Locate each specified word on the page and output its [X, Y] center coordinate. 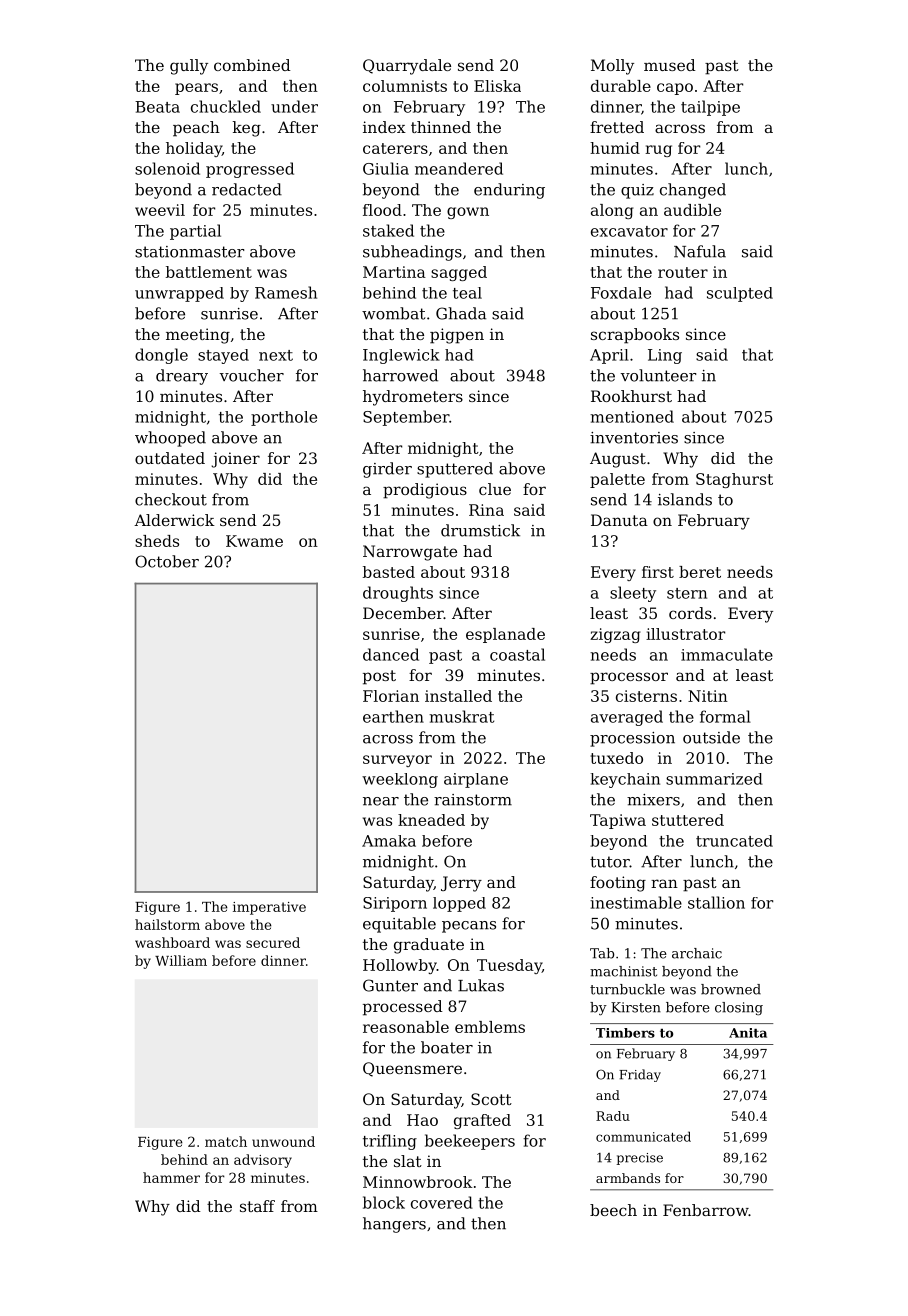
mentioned [632, 416]
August [618, 460]
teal [467, 293]
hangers [394, 1225]
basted [389, 572]
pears [196, 89]
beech [613, 1210]
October [167, 561]
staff [257, 1206]
